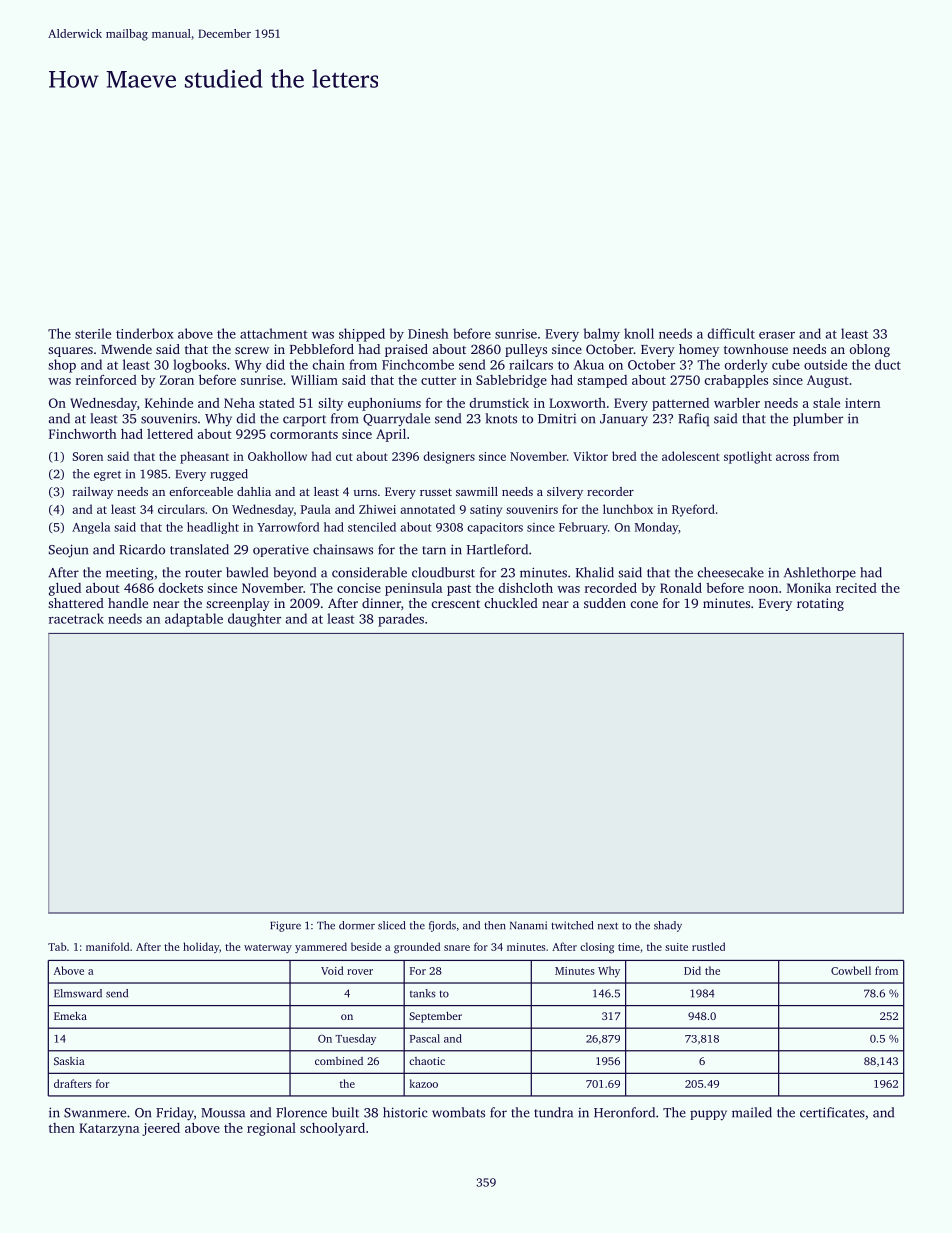  Describe the element at coordinates (106, 380) in the page. I see `reinforced` at that location.
